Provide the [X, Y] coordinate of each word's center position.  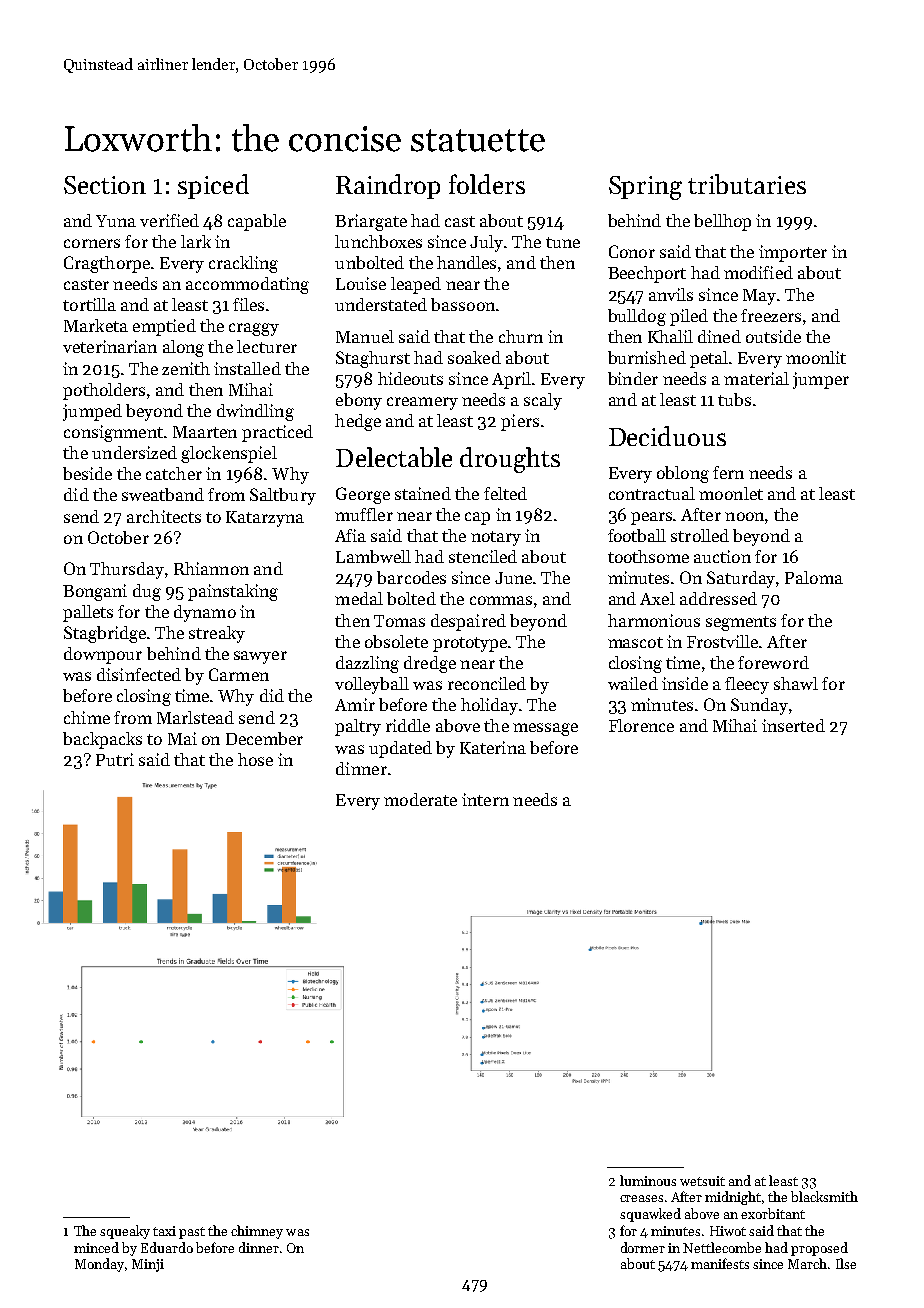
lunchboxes [378, 241]
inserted [793, 725]
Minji [148, 1265]
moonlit [816, 357]
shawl [796, 683]
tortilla [89, 304]
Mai [182, 738]
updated [400, 749]
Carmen [239, 674]
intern [485, 799]
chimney [257, 1232]
